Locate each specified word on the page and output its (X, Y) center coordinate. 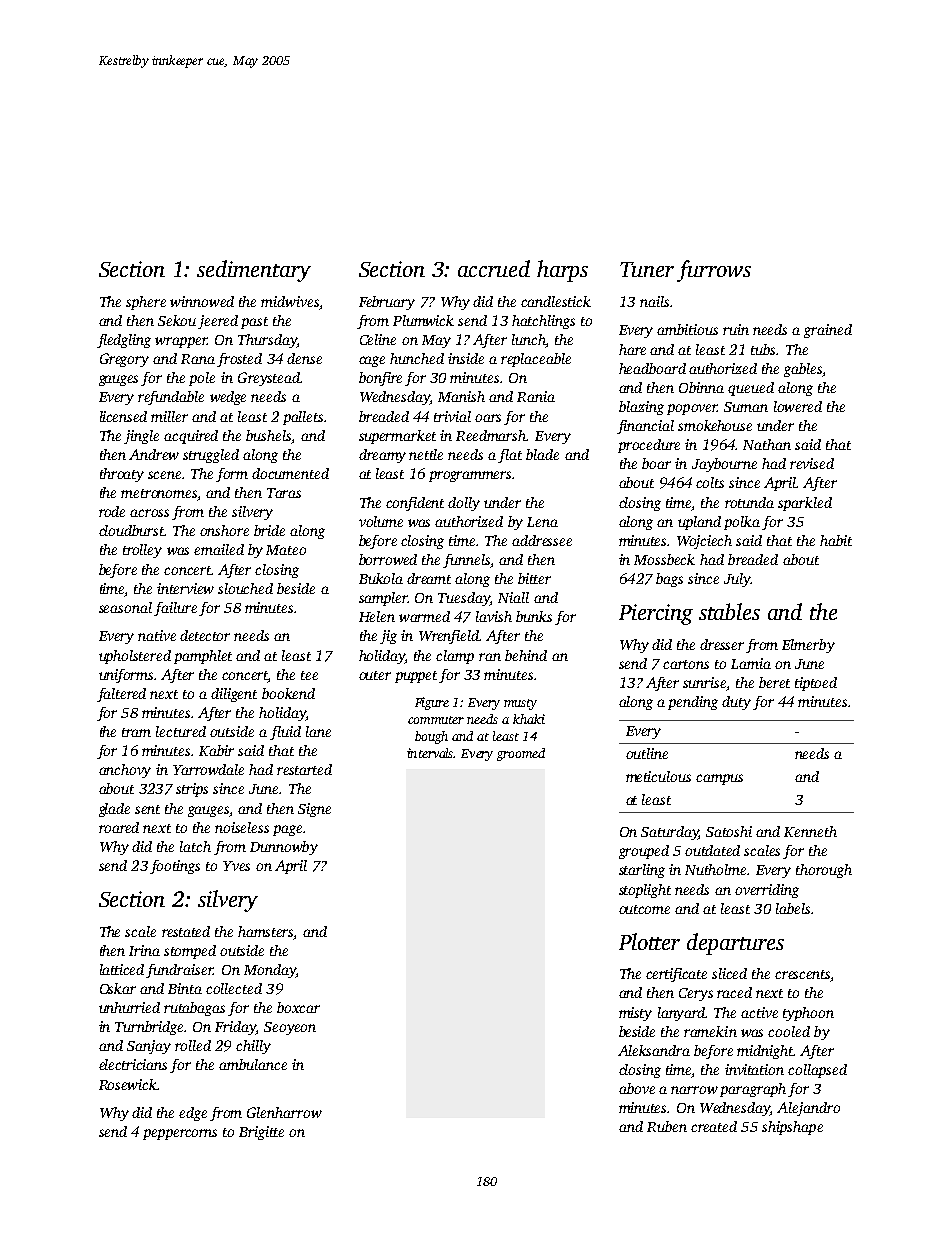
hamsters (265, 931)
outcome (644, 909)
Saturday (670, 833)
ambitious (687, 329)
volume (381, 521)
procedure (649, 446)
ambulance (253, 1064)
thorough (824, 871)
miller (169, 416)
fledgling (124, 341)
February (387, 303)
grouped (644, 852)
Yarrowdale (208, 769)
